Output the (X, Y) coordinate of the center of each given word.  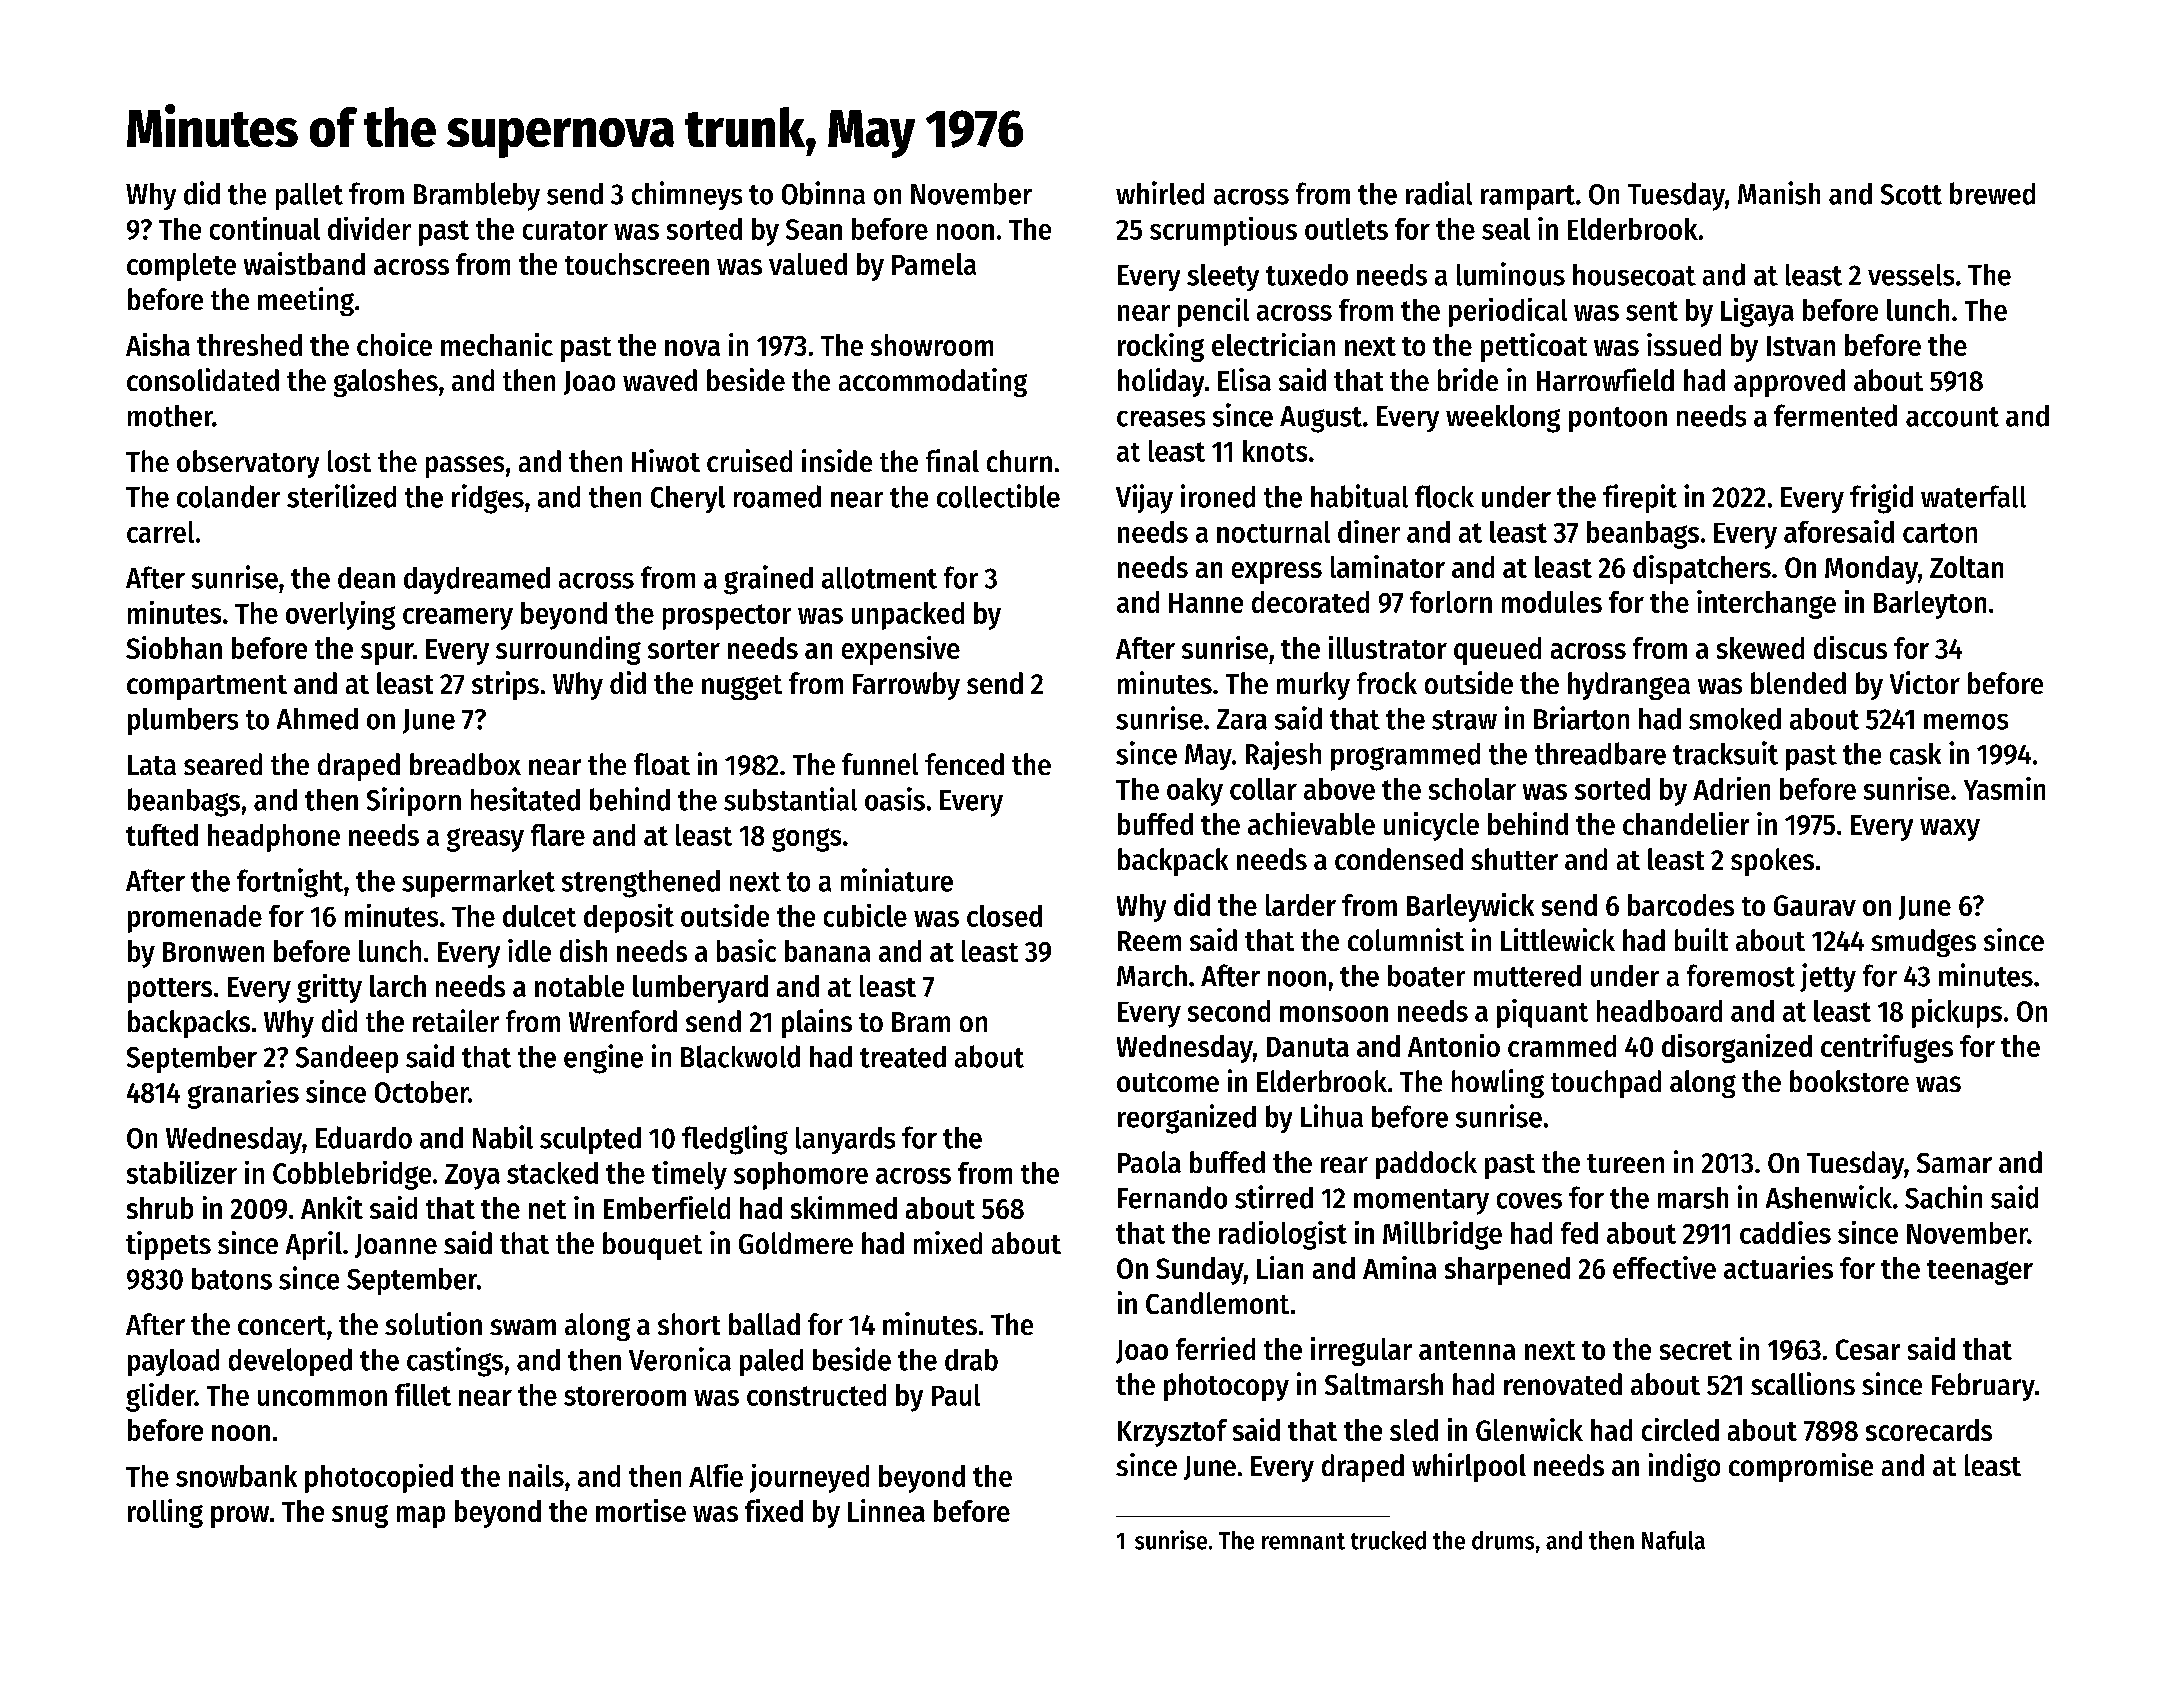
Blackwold (740, 1056)
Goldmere (796, 1243)
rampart (1528, 197)
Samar (1954, 1163)
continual (265, 228)
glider (160, 1397)
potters (170, 990)
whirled (1160, 193)
